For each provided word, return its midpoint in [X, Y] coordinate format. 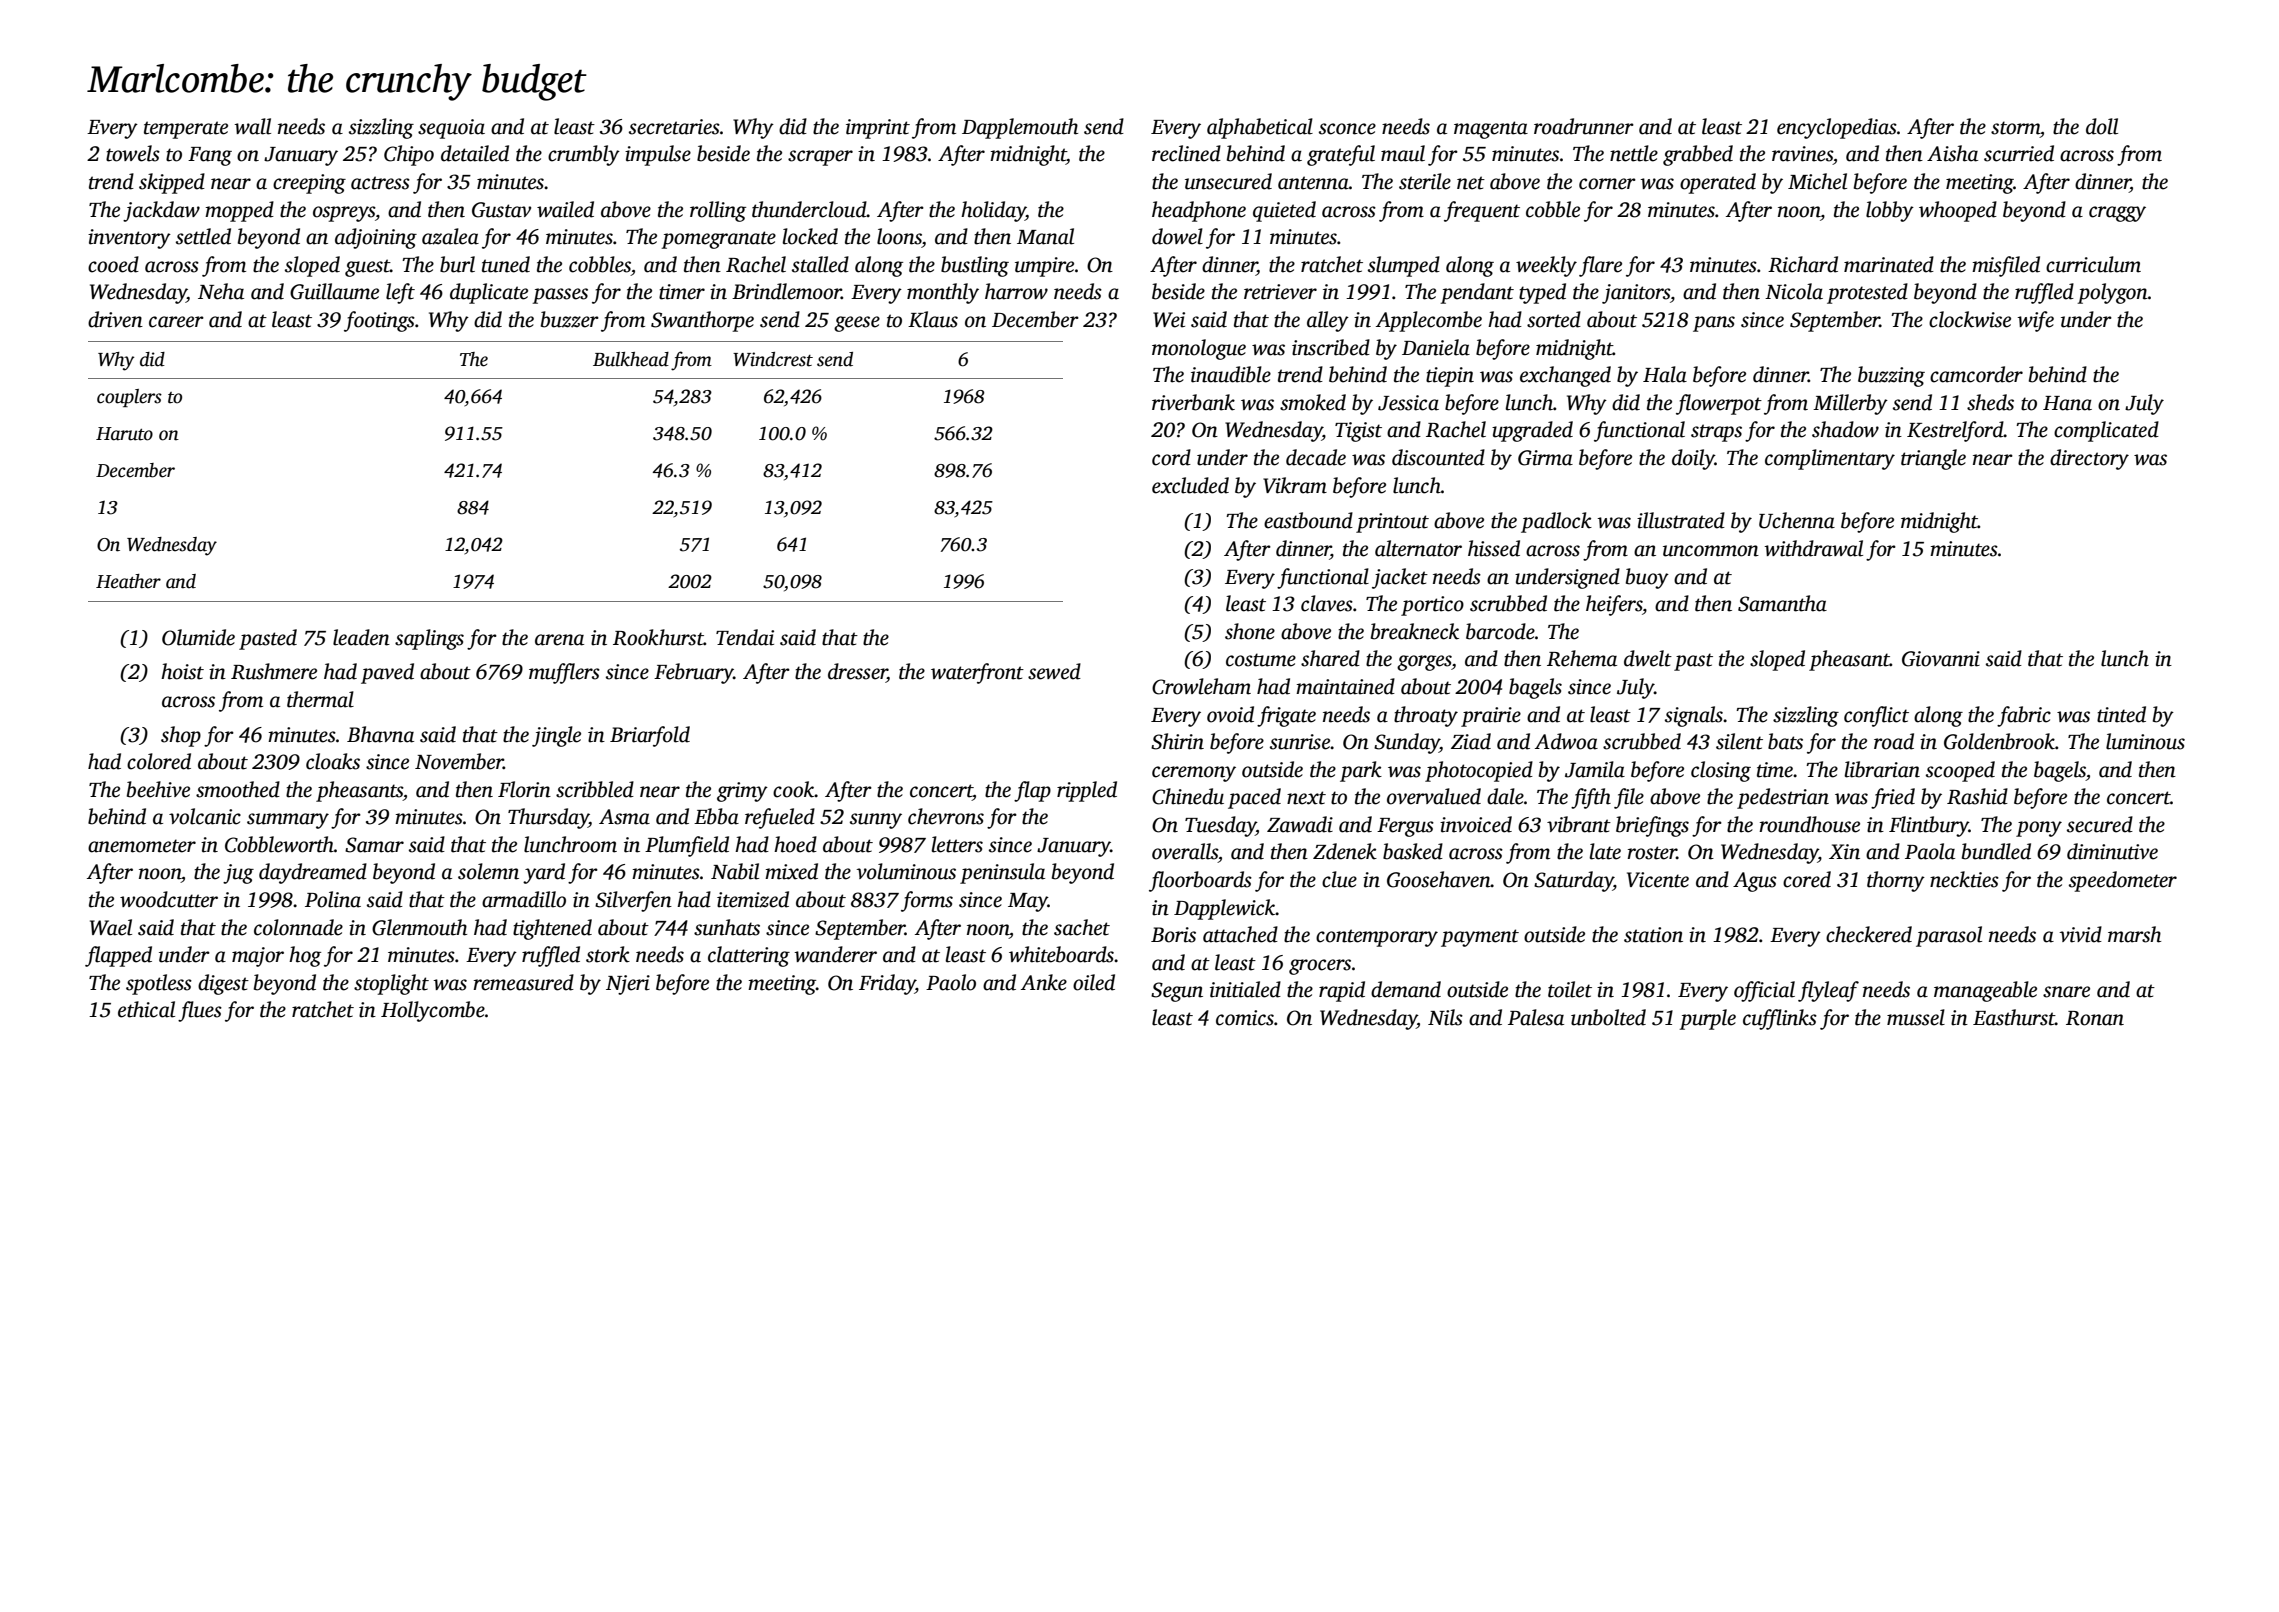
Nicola [1794, 291]
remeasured [523, 982]
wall [252, 126]
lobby [1890, 211]
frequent [1482, 211]
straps [1716, 433]
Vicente [1658, 880]
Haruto [124, 434]
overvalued [1434, 796]
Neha [221, 291]
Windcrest [773, 359]
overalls [1185, 851]
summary [288, 821]
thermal [320, 699]
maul [1403, 153]
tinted [2121, 714]
